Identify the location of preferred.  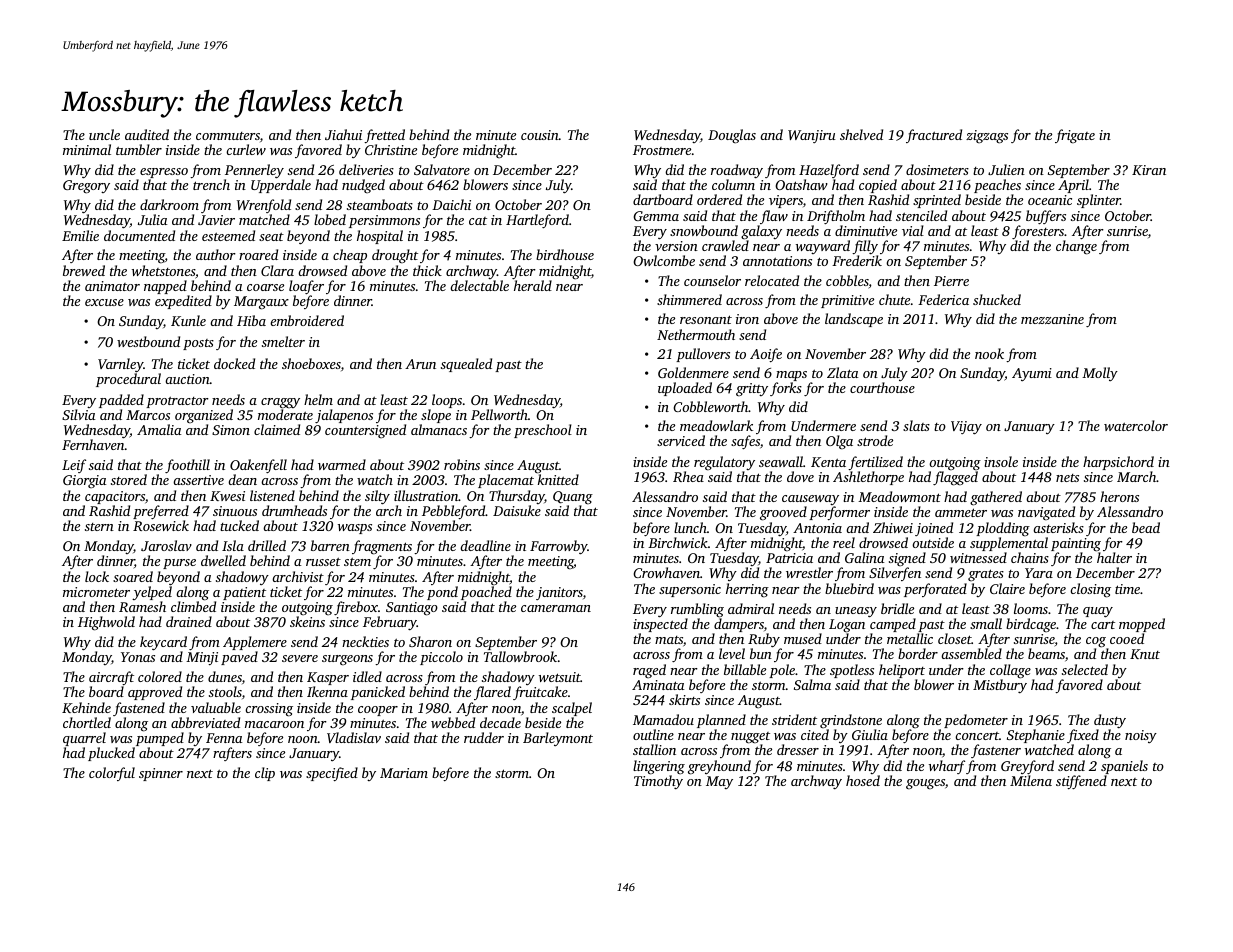
(161, 512).
